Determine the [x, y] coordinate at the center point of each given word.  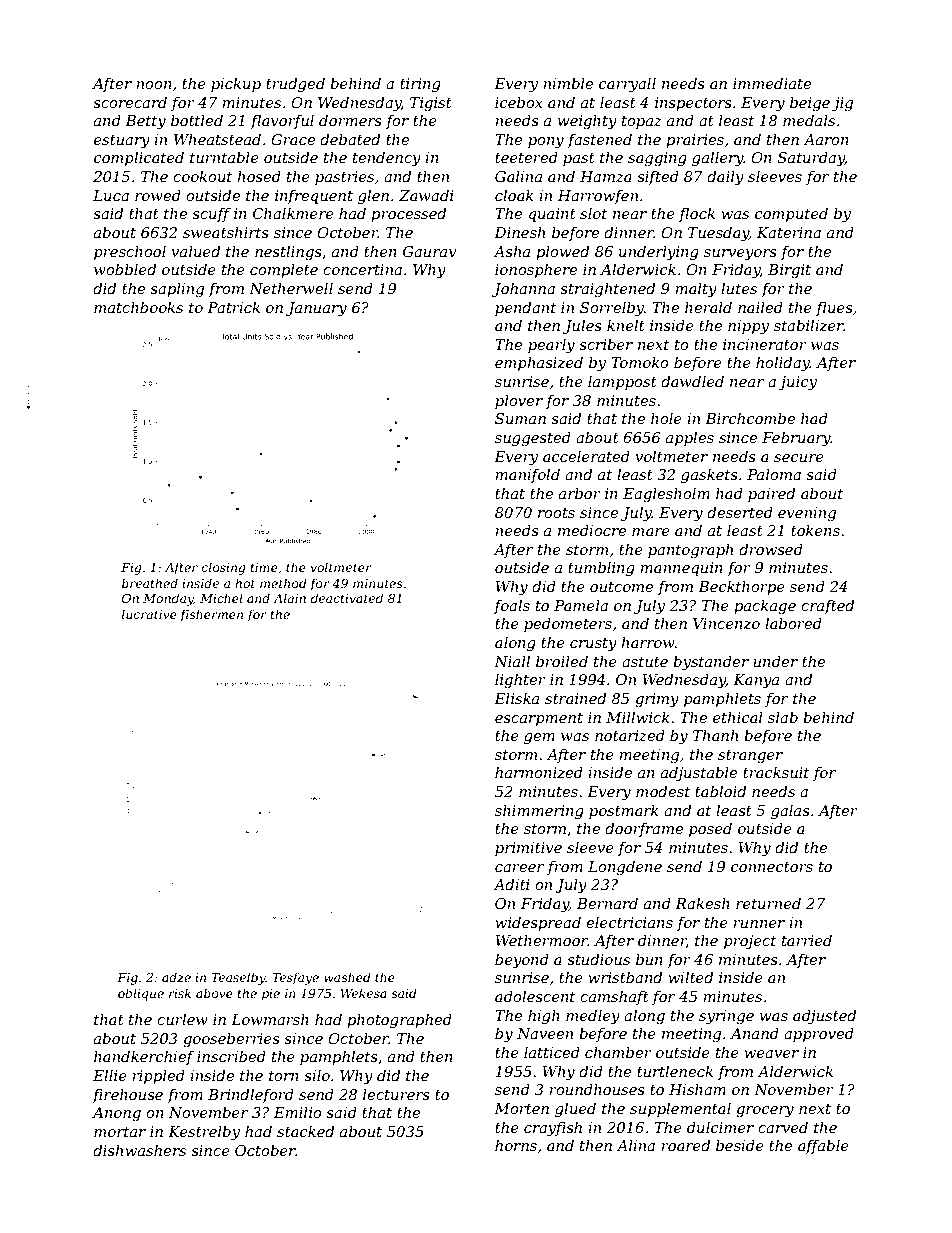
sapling [177, 290]
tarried [807, 940]
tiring [420, 85]
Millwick [638, 717]
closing [224, 568]
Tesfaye [295, 978]
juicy [797, 383]
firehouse [127, 1095]
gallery [718, 159]
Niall [512, 661]
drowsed [771, 549]
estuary [122, 142]
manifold [527, 475]
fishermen [211, 615]
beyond [522, 961]
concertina [362, 269]
